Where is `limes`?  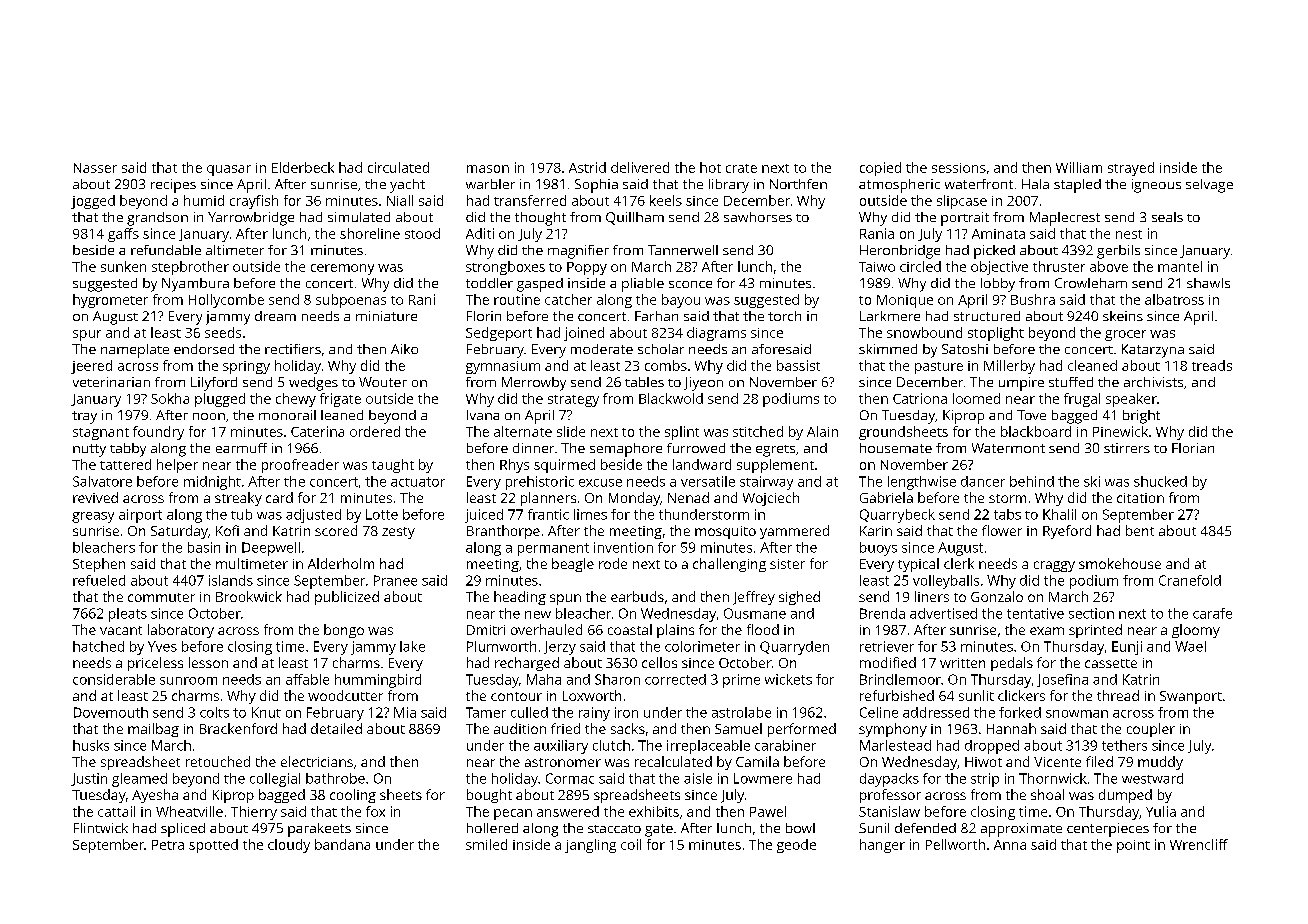
limes is located at coordinates (590, 514).
